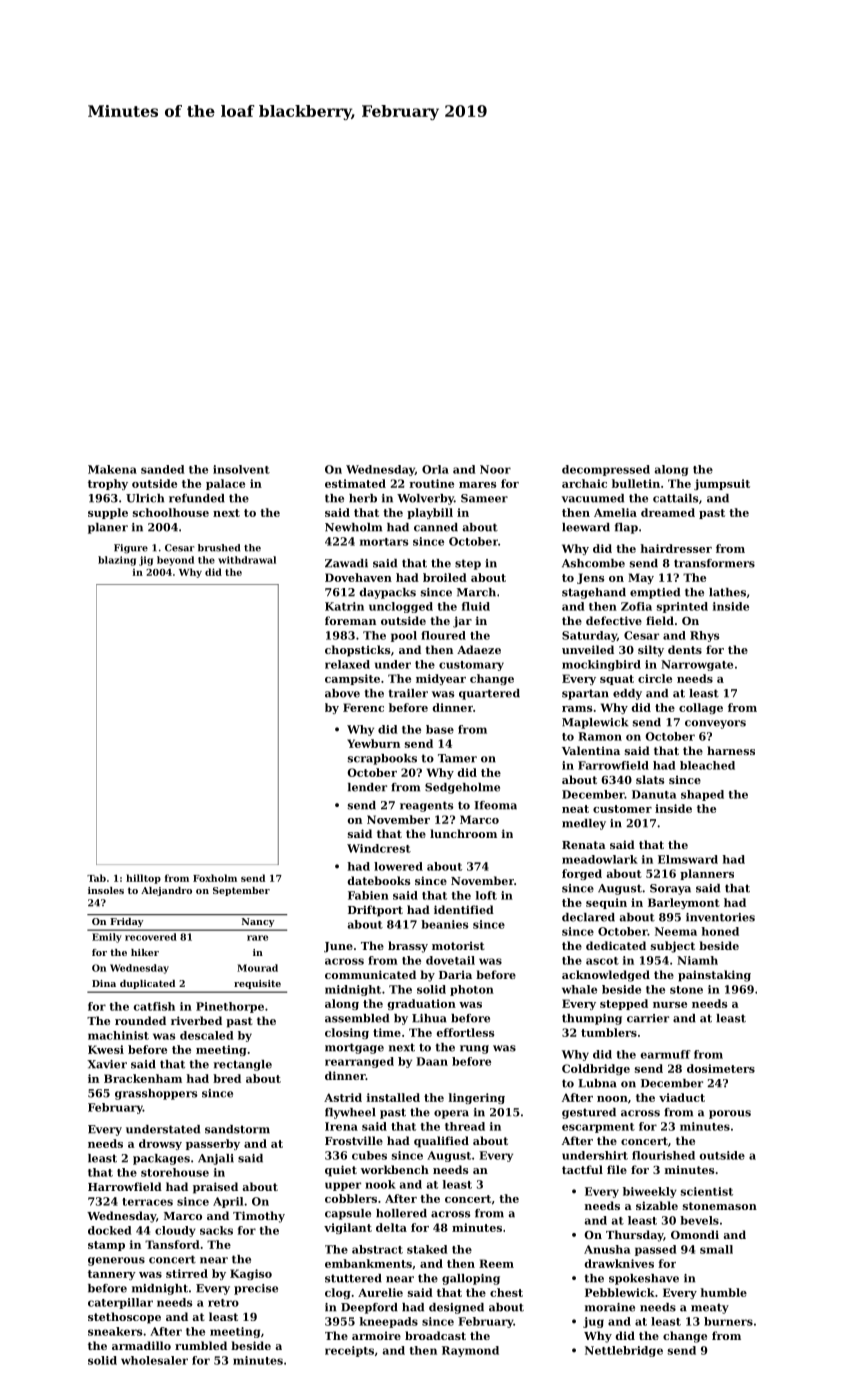  I want to click on neat, so click(575, 809).
